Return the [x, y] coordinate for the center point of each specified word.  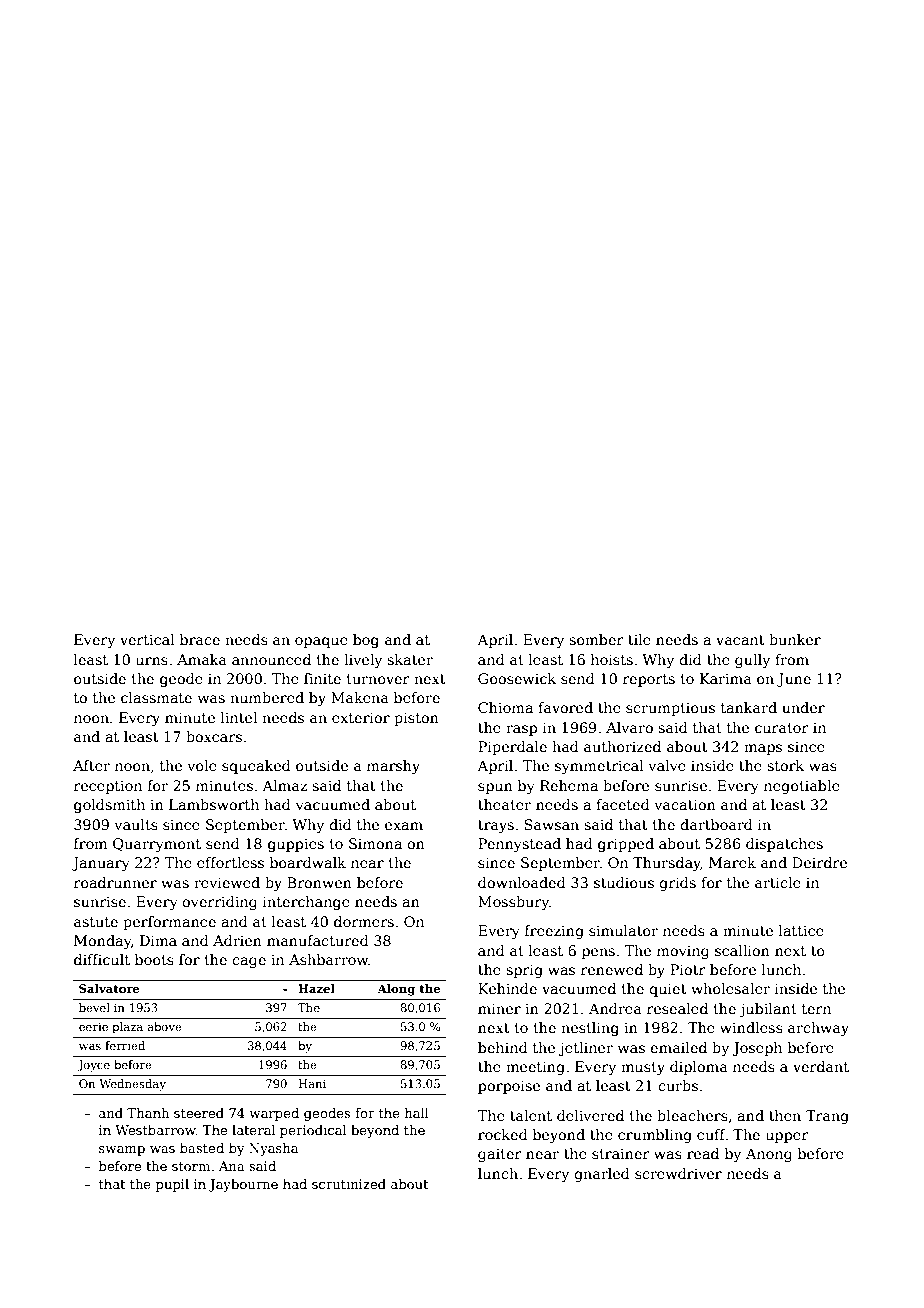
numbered [267, 697]
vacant [740, 640]
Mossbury [513, 903]
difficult [102, 959]
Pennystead [519, 845]
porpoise [509, 1087]
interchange [306, 903]
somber [596, 639]
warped [274, 1114]
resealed [677, 1008]
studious [624, 882]
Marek [732, 862]
